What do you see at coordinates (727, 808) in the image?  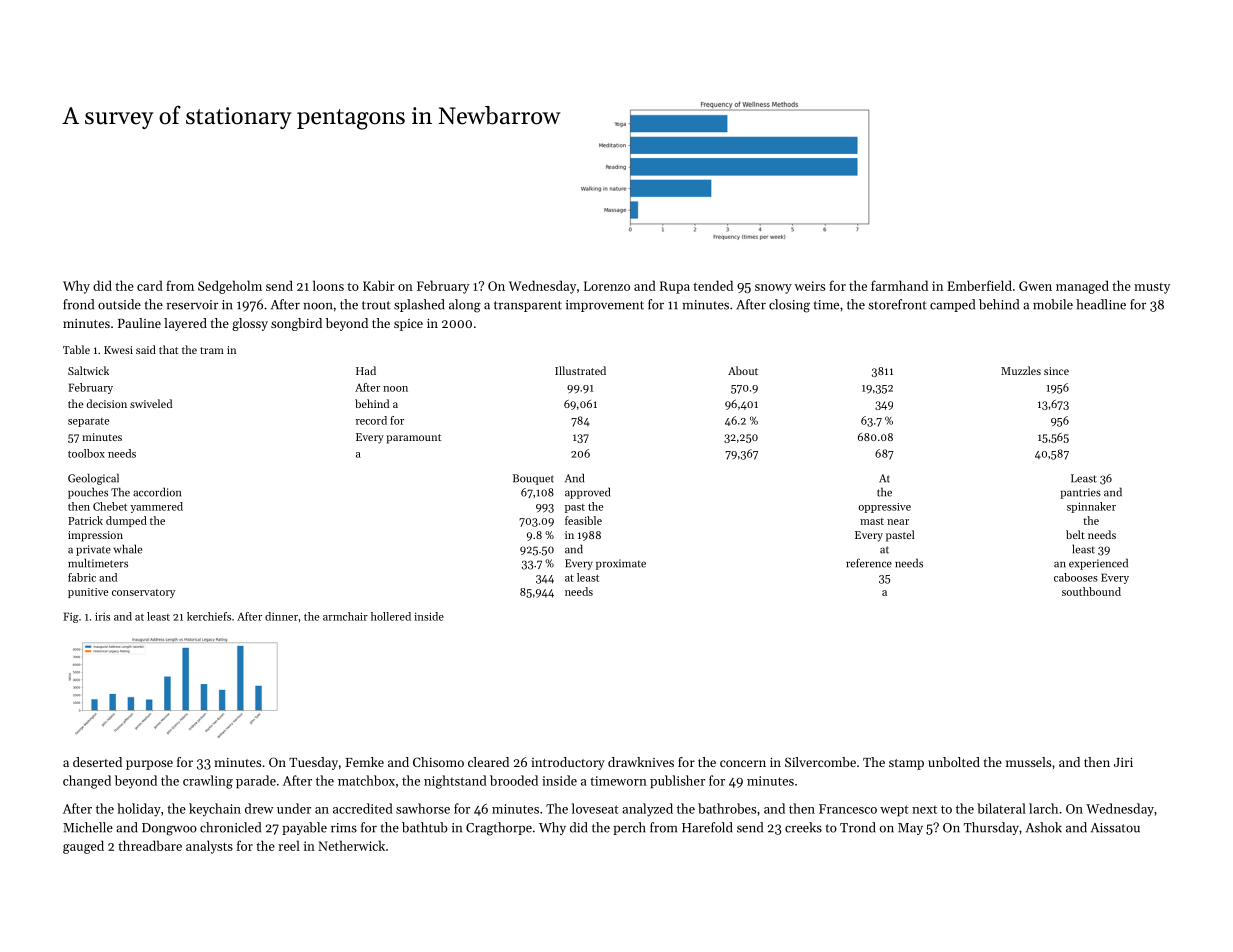 I see `bathrobes` at bounding box center [727, 808].
